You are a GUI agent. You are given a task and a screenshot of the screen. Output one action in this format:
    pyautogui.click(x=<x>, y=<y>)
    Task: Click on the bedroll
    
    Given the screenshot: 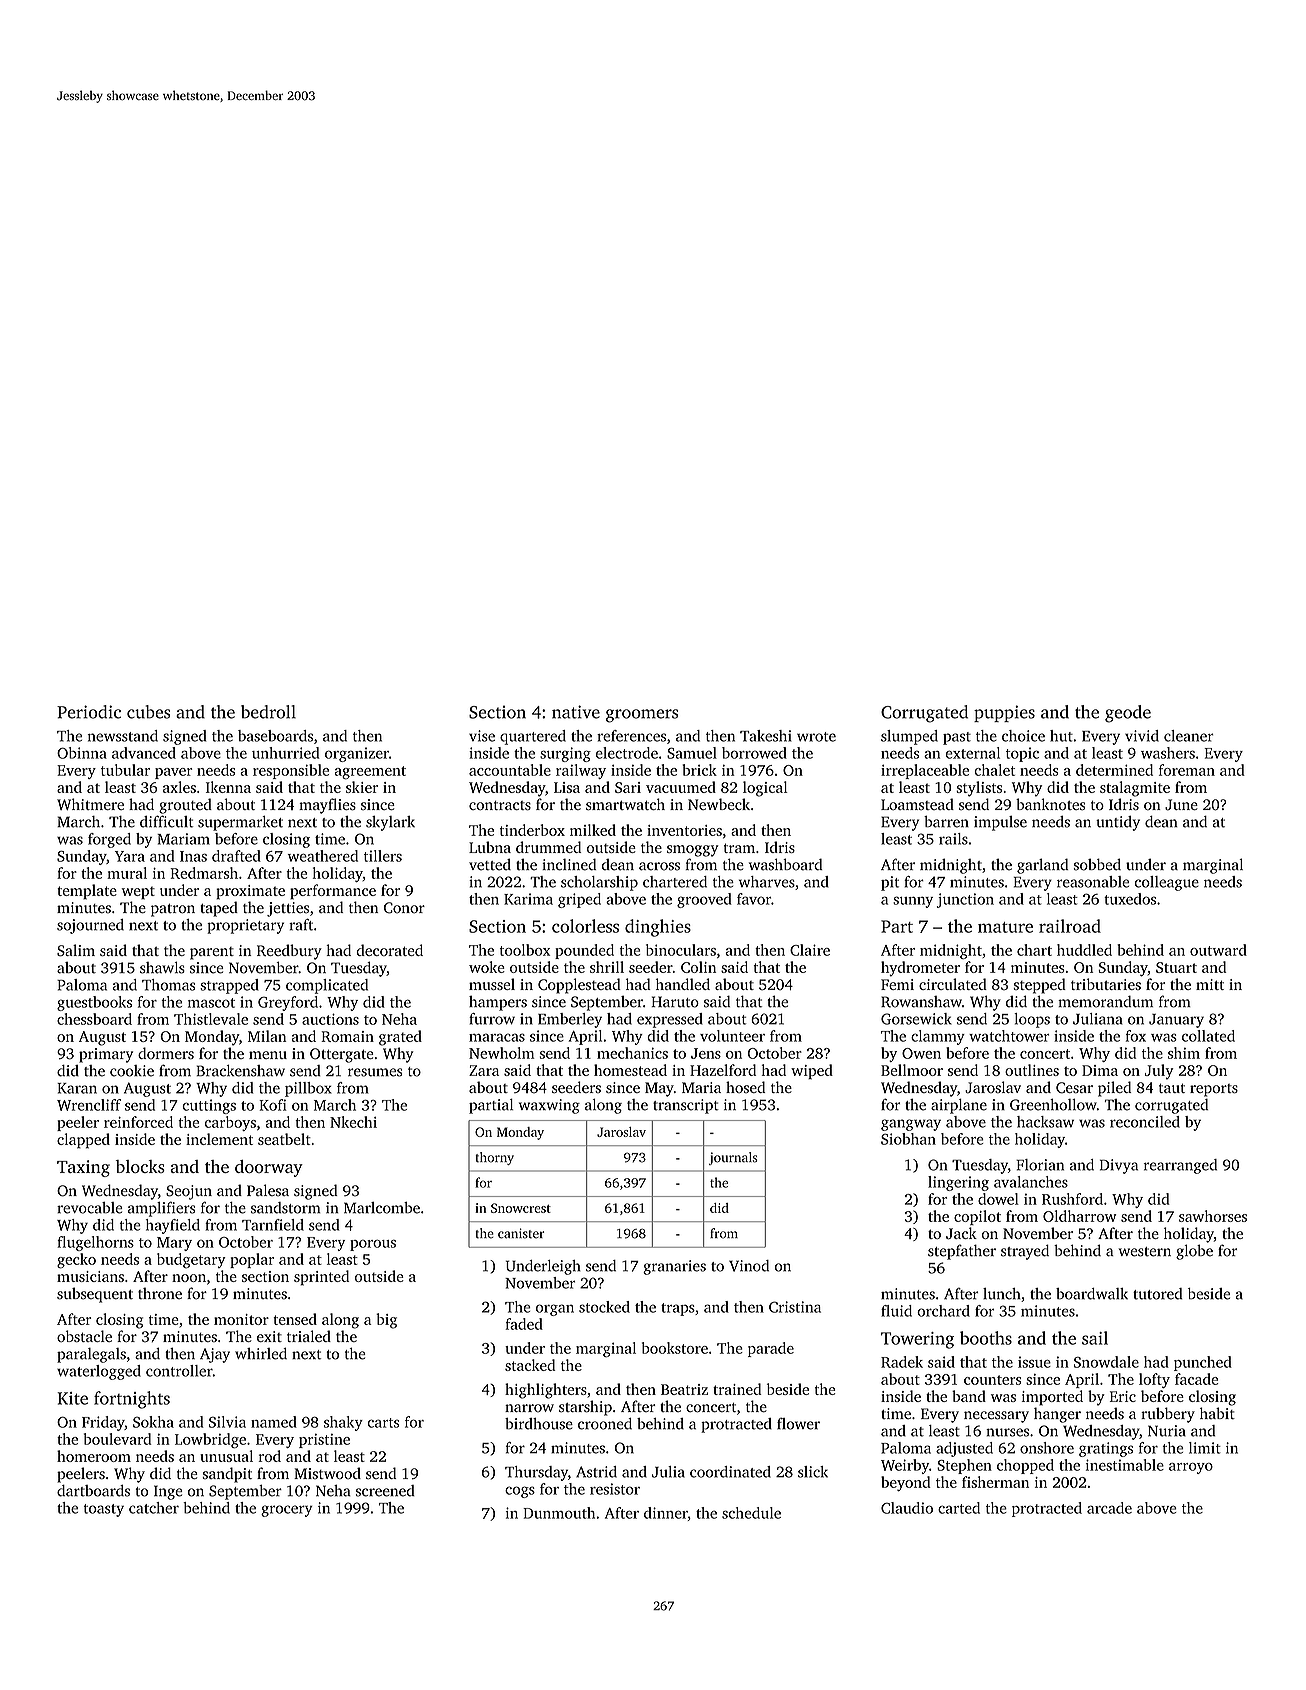 What is the action you would take?
    pyautogui.click(x=268, y=712)
